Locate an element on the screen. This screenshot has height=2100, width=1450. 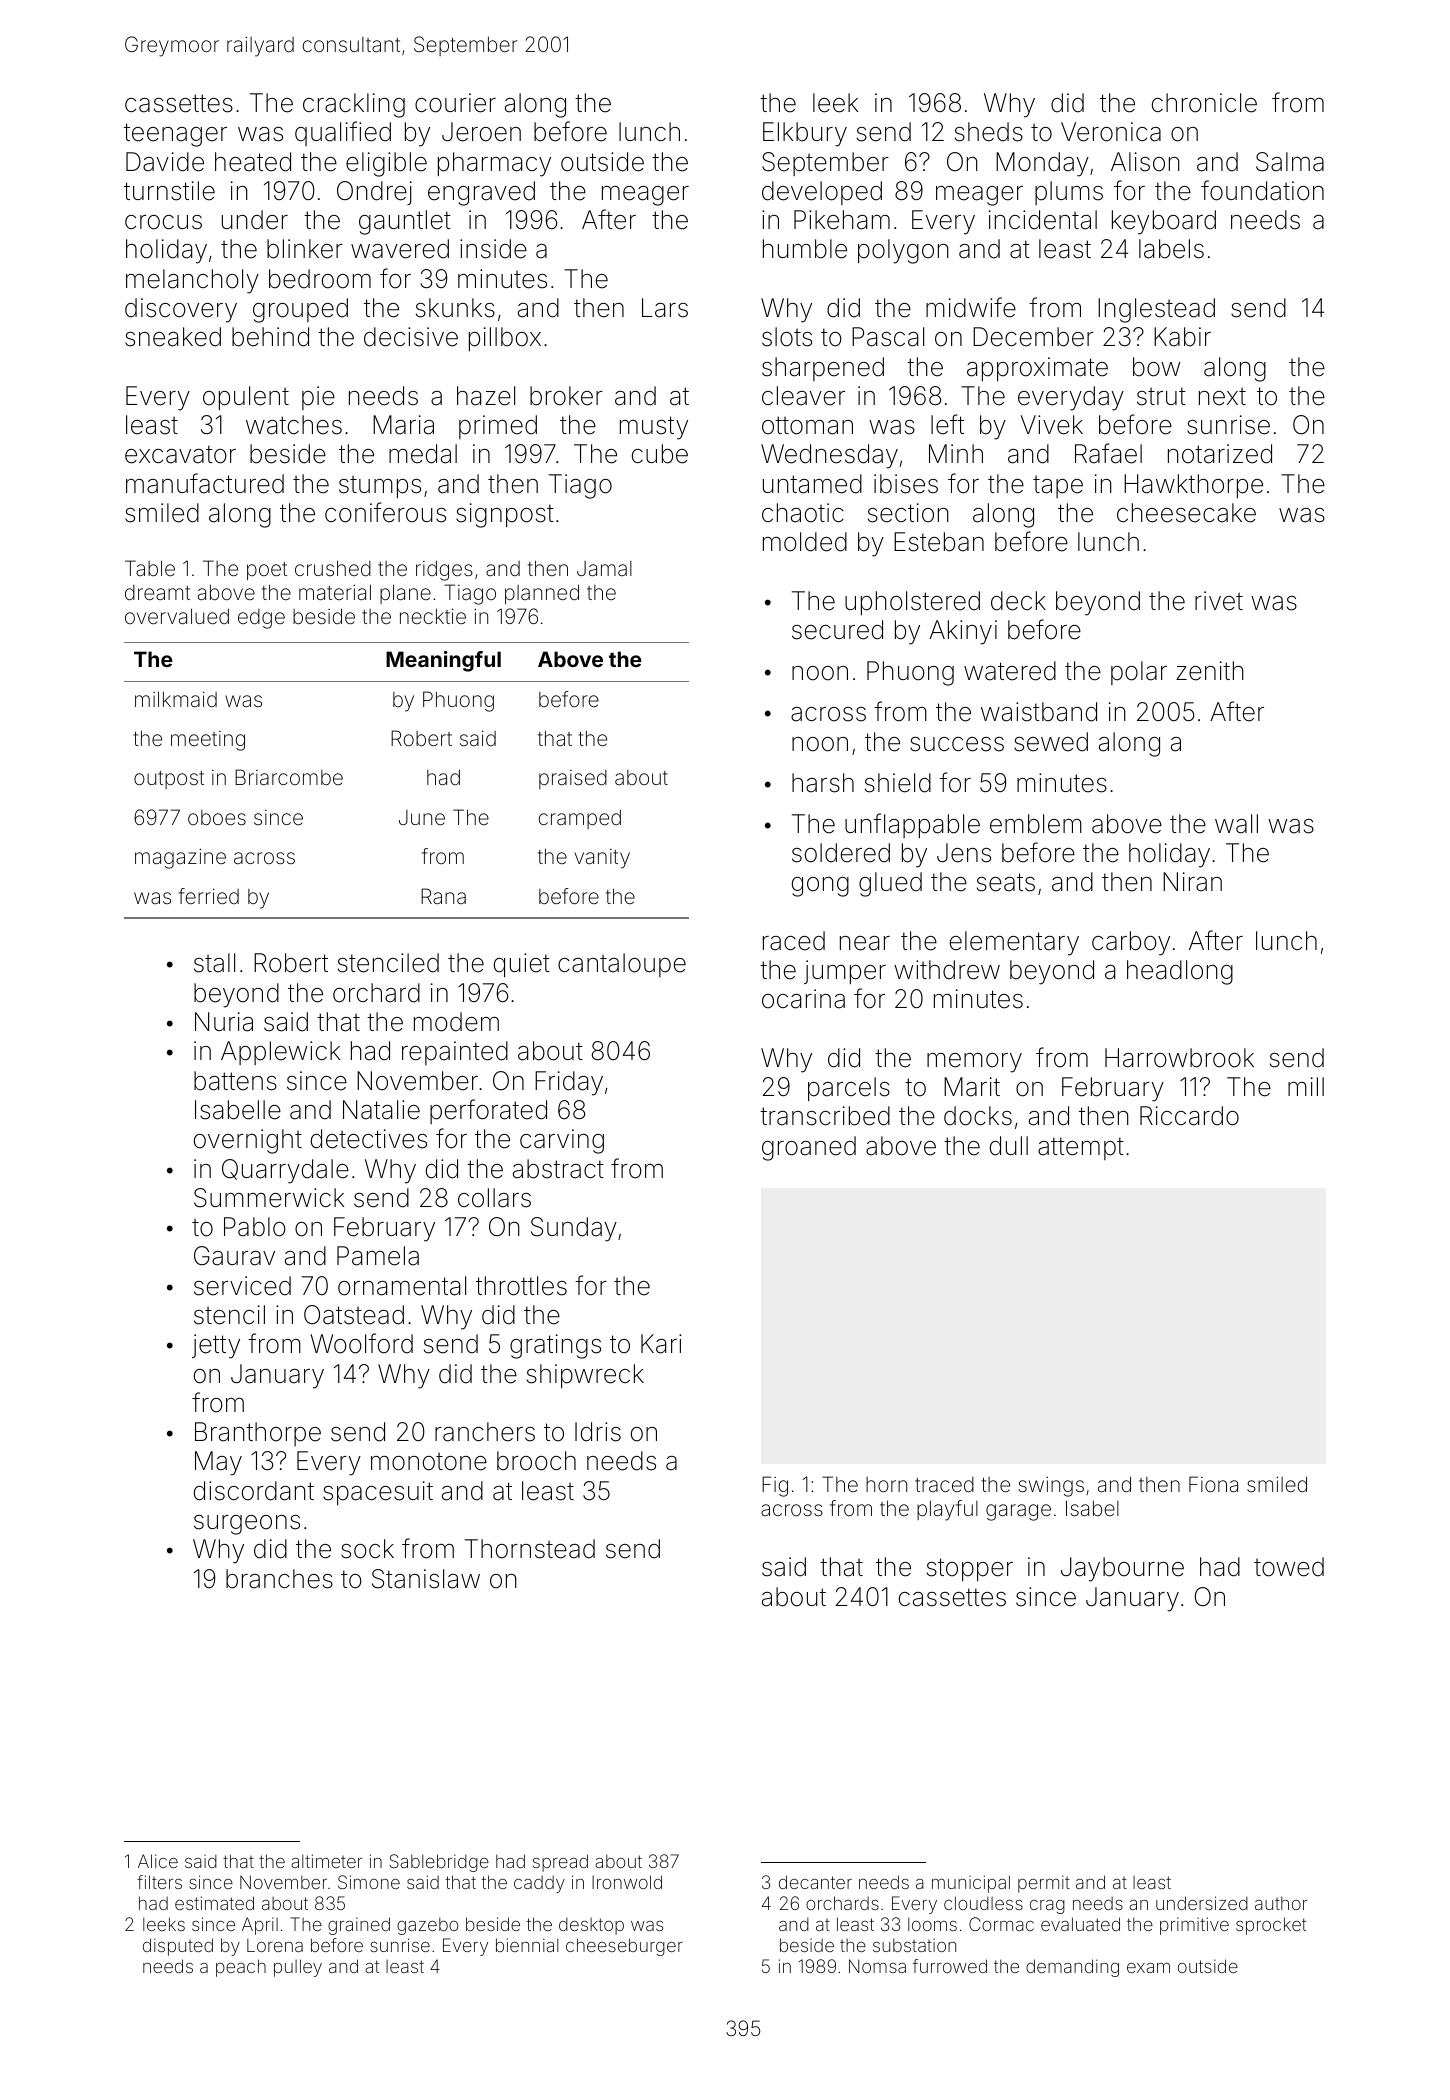
Stanislaw is located at coordinates (426, 1579).
